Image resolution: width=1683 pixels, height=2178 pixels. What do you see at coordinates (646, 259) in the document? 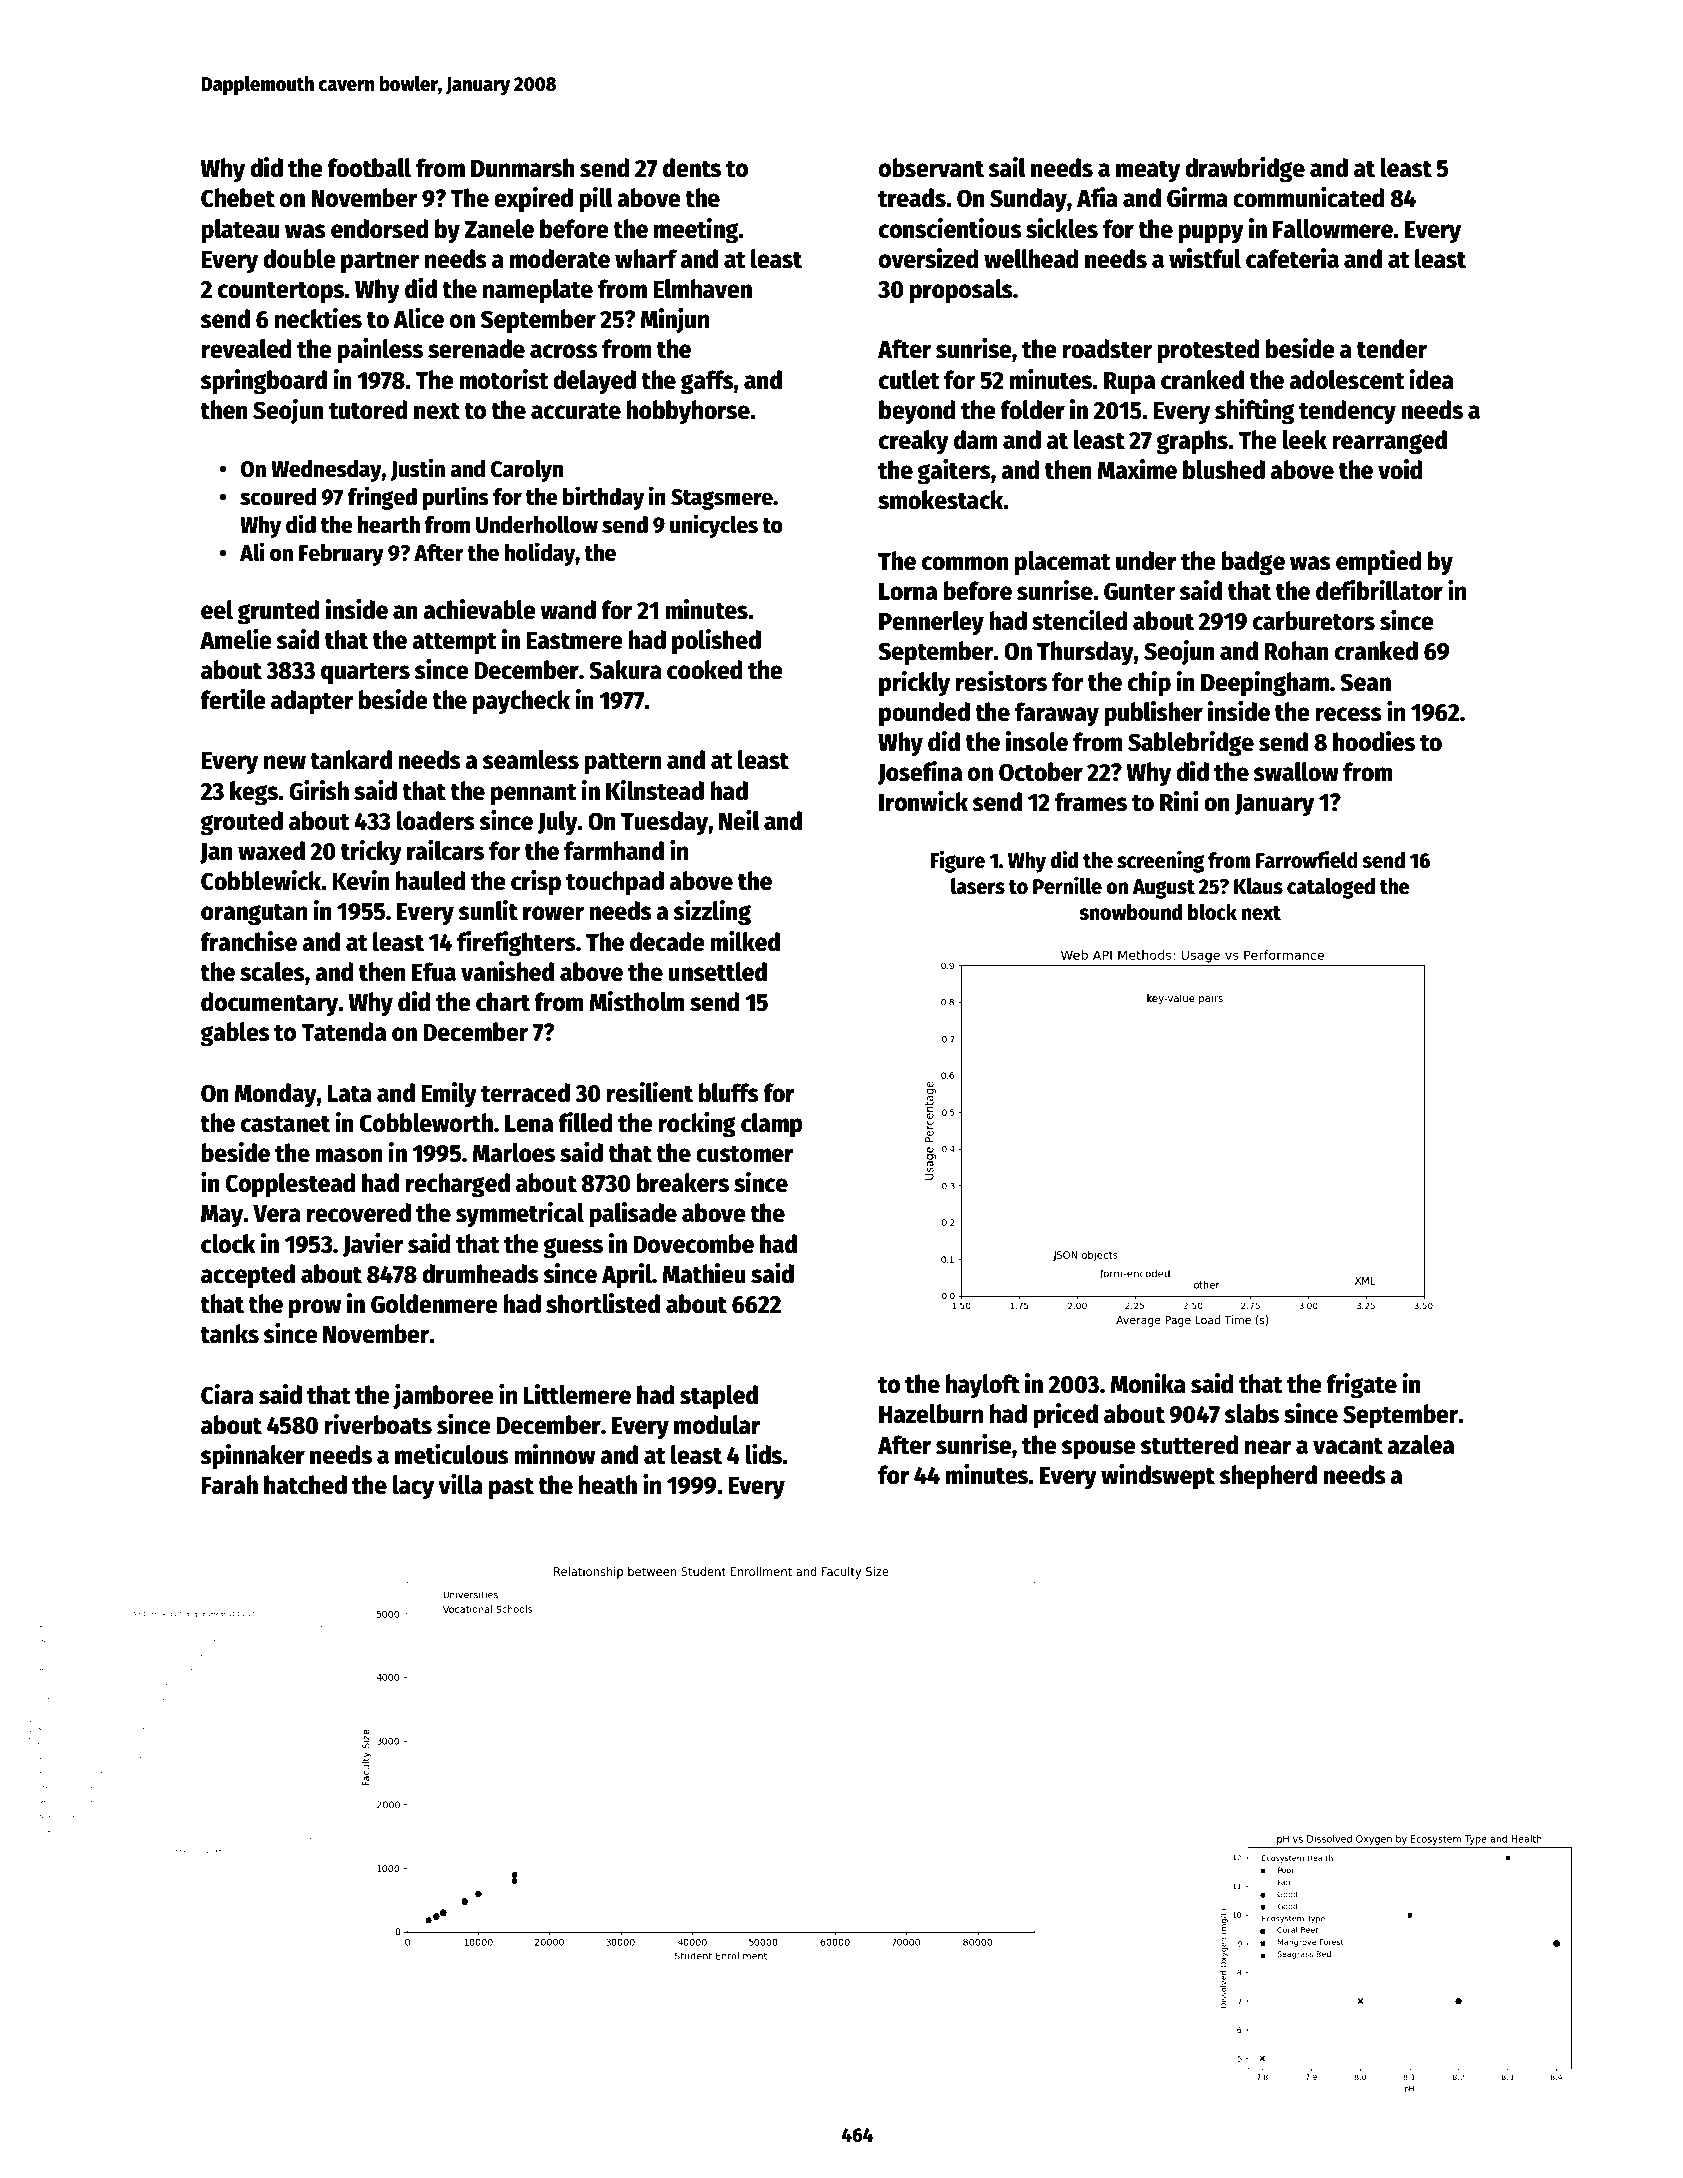
I see `wharf` at bounding box center [646, 259].
